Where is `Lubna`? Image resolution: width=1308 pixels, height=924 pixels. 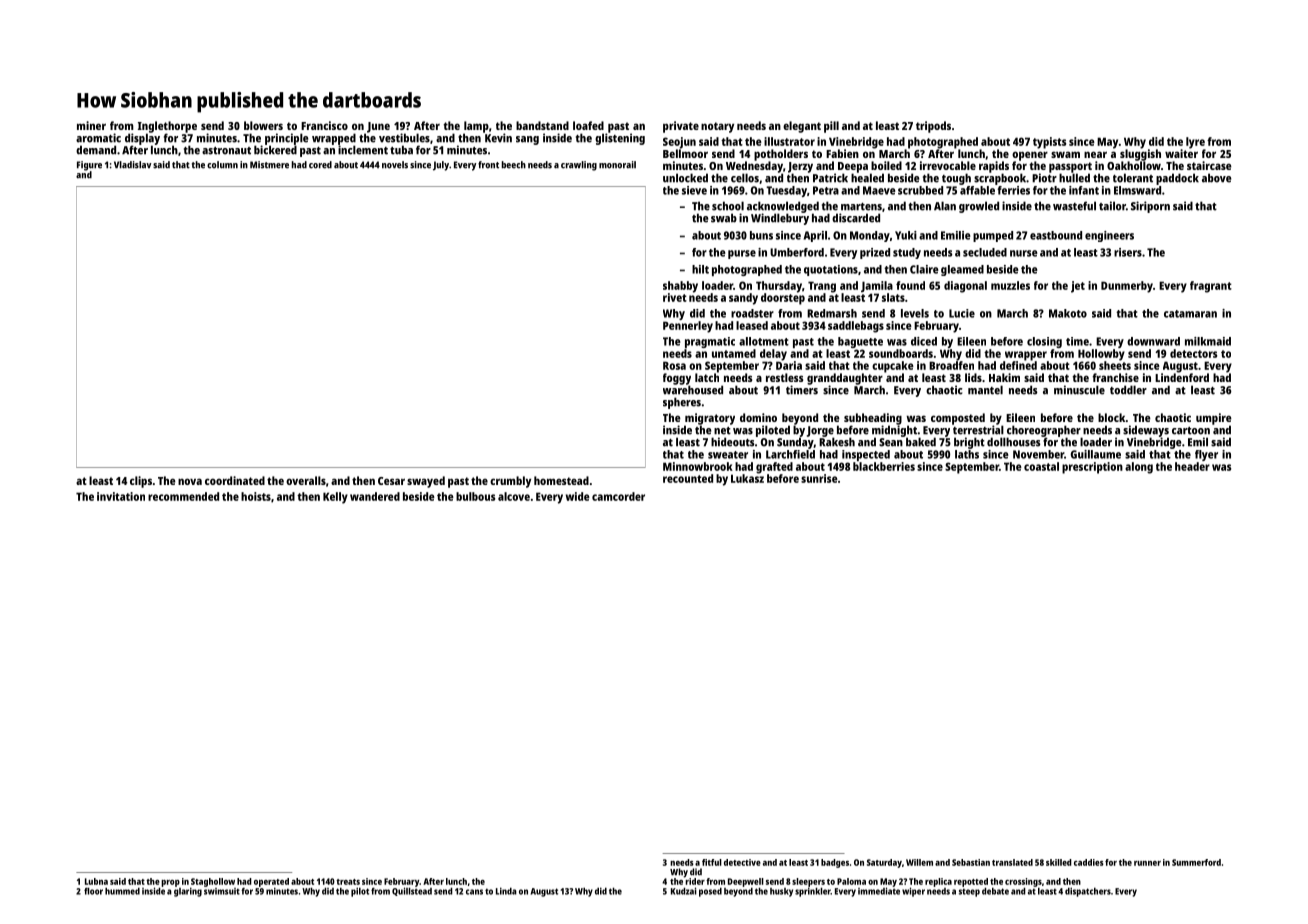 Lubna is located at coordinates (96, 881).
